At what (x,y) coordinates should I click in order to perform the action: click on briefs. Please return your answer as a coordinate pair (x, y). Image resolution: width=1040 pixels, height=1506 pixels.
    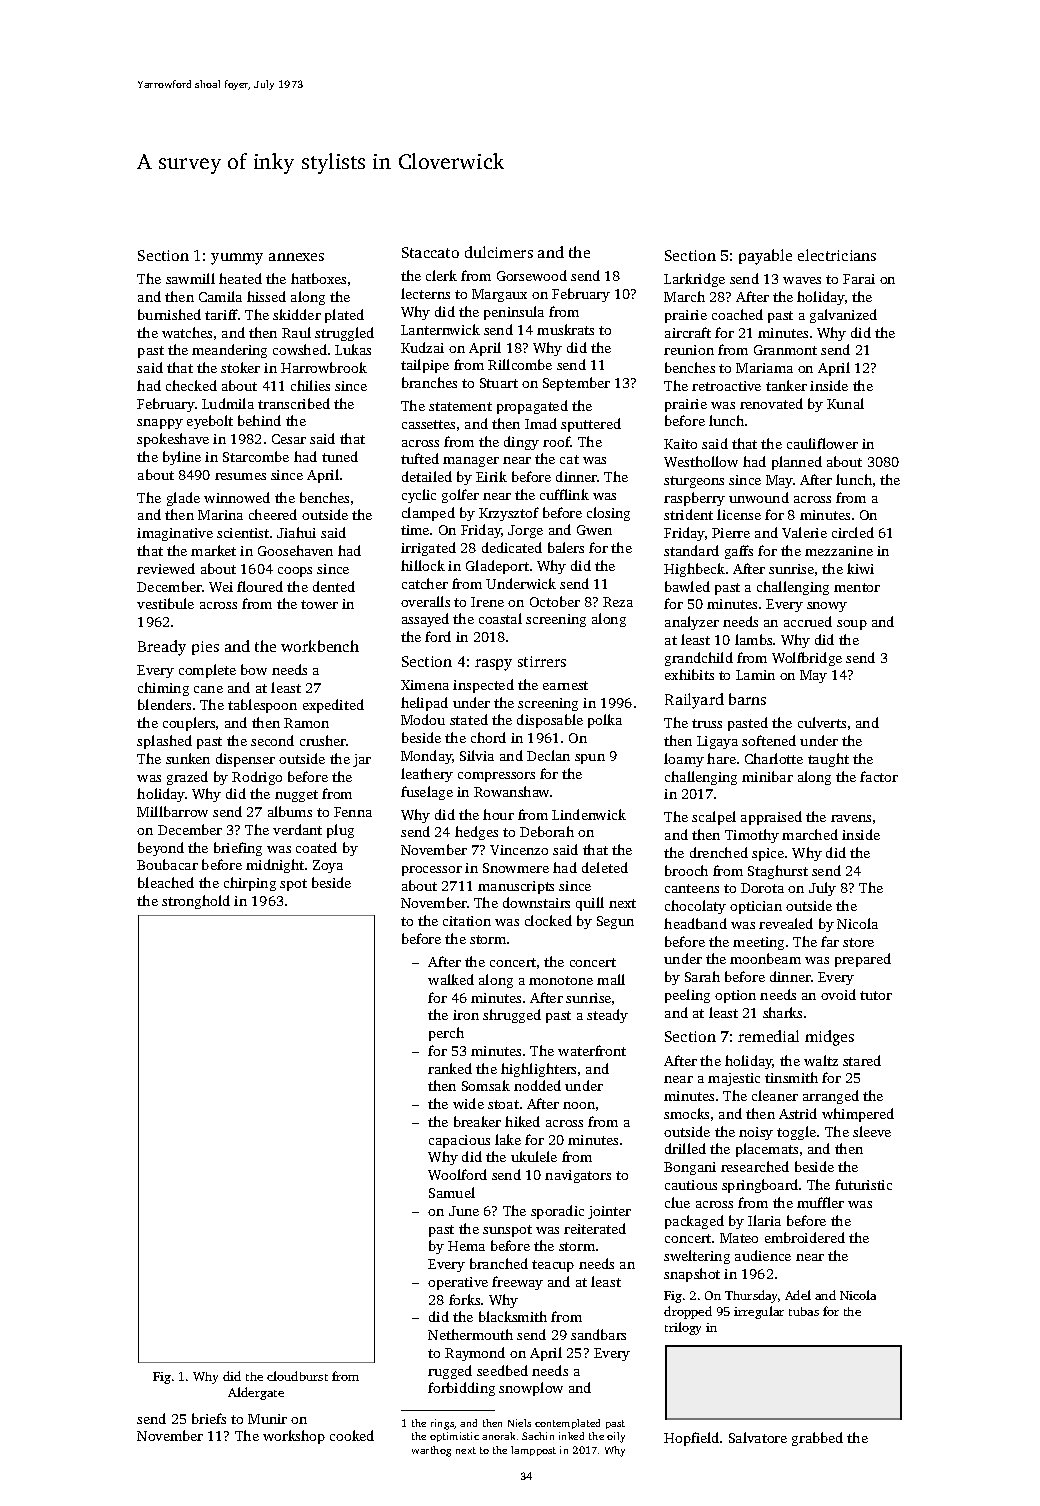
    Looking at the image, I should click on (209, 1418).
